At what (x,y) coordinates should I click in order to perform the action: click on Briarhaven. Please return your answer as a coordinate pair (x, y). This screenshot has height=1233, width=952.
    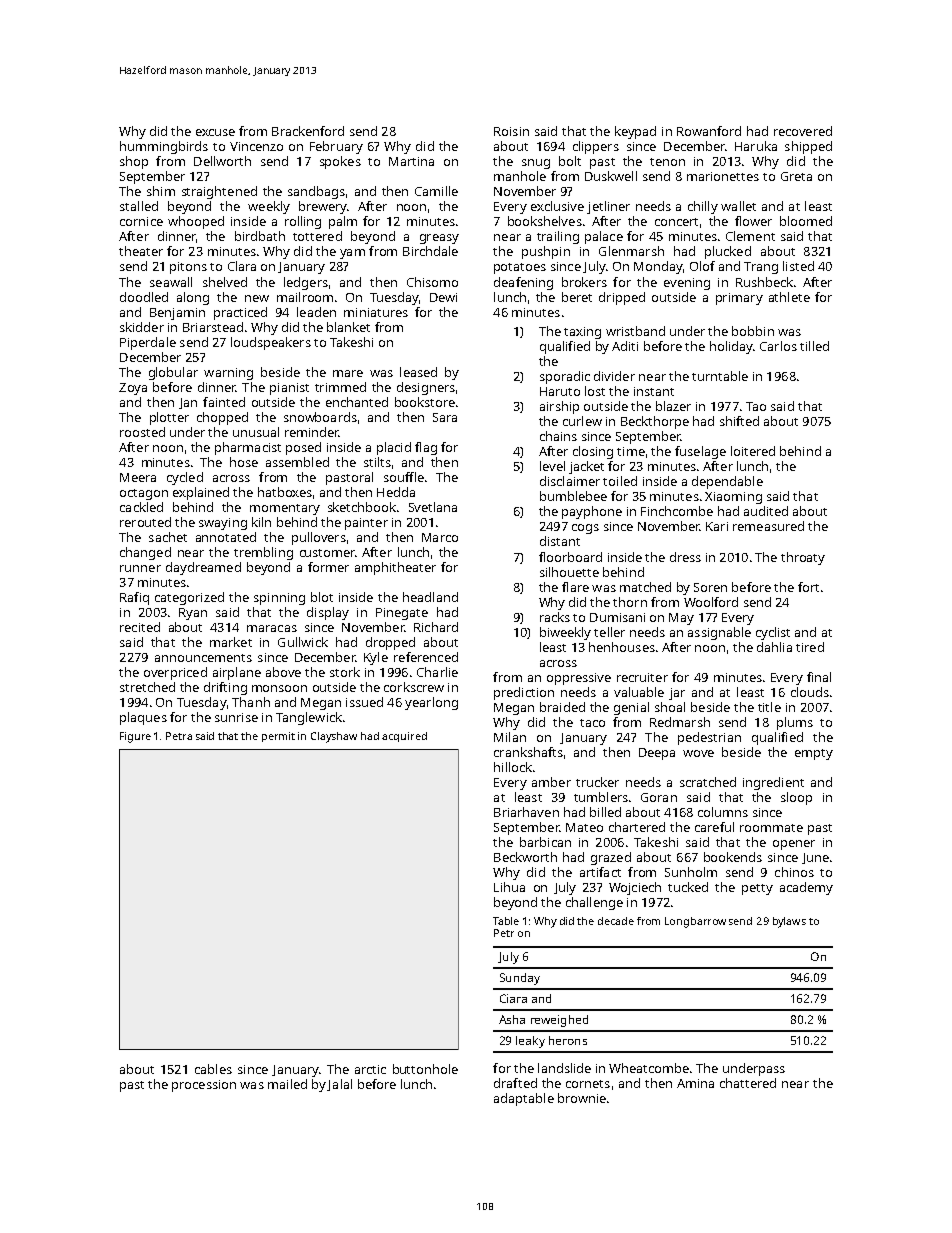
    Looking at the image, I should click on (526, 812).
